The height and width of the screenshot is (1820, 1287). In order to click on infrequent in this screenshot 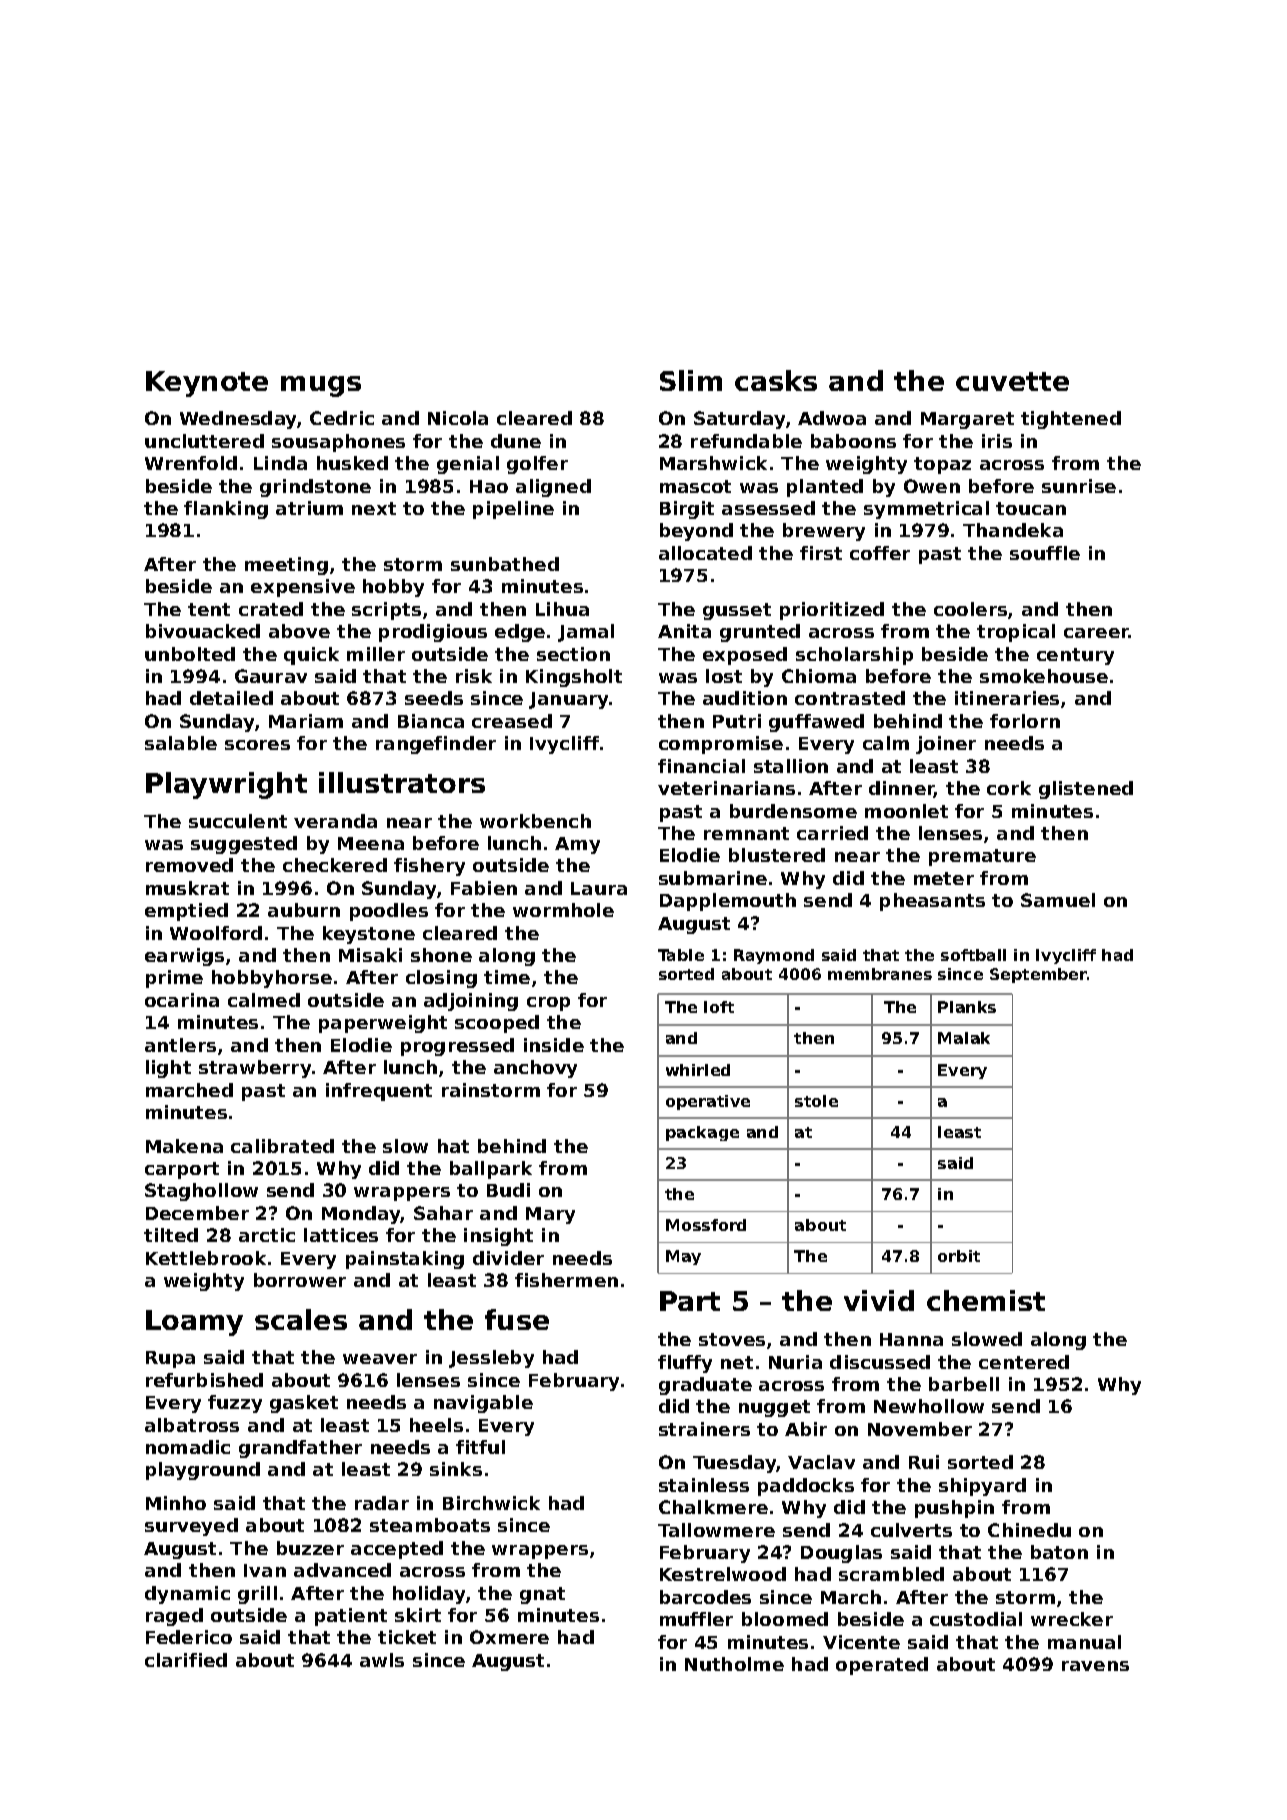, I will do `click(379, 1092)`.
